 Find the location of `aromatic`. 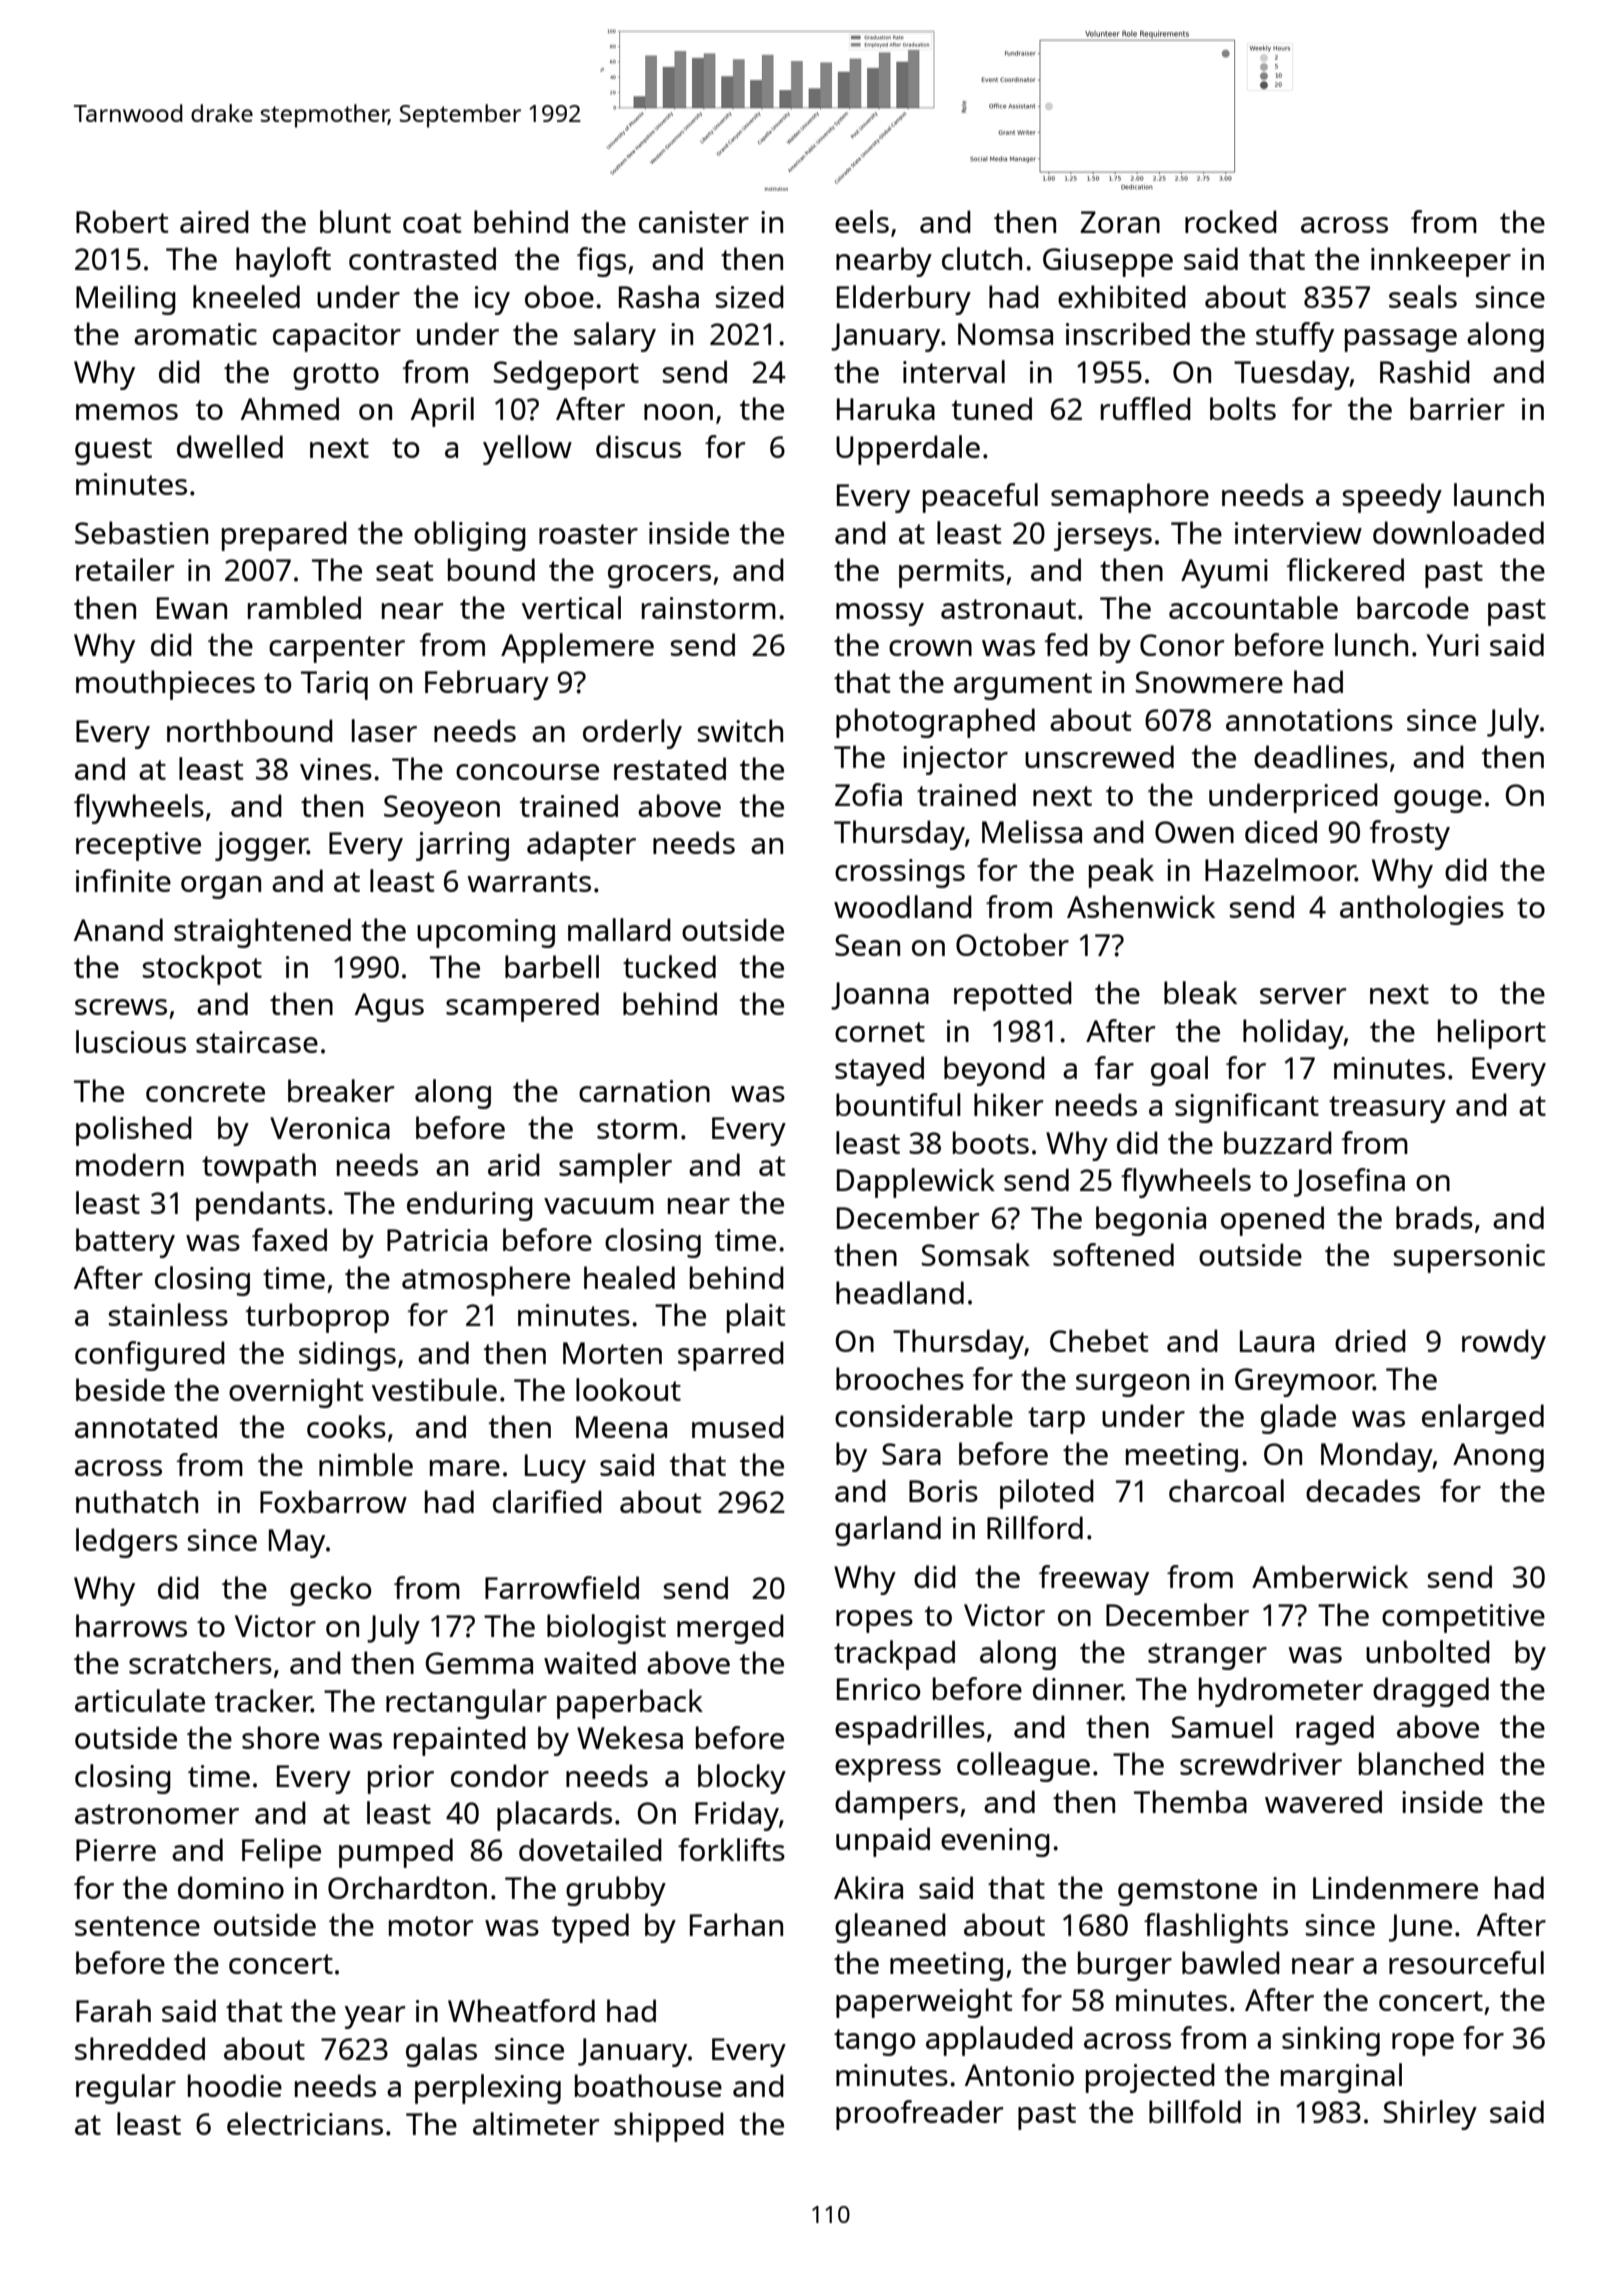

aromatic is located at coordinates (195, 334).
